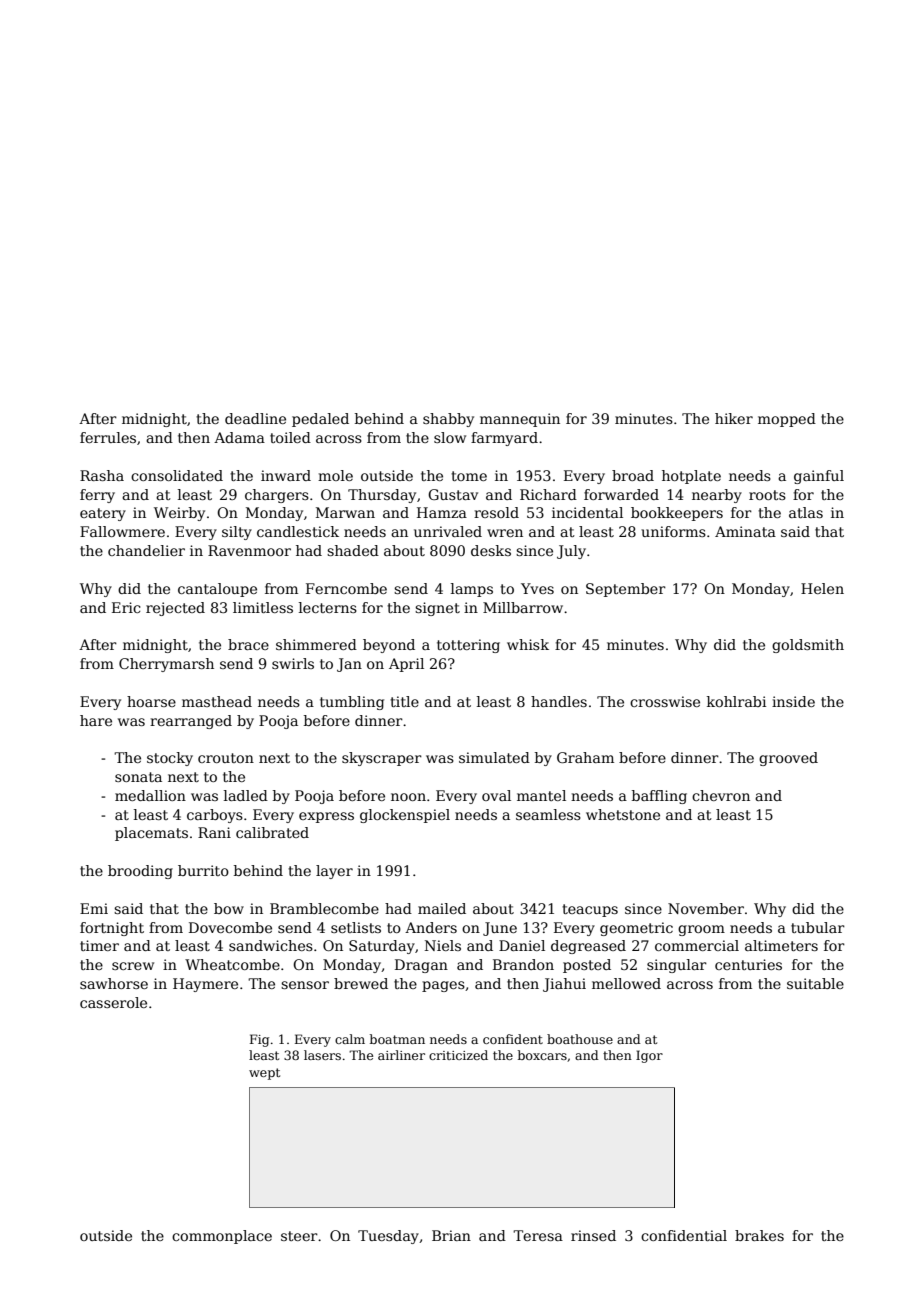 The height and width of the image is (1308, 924). What do you see at coordinates (759, 1235) in the image?
I see `brakes` at bounding box center [759, 1235].
